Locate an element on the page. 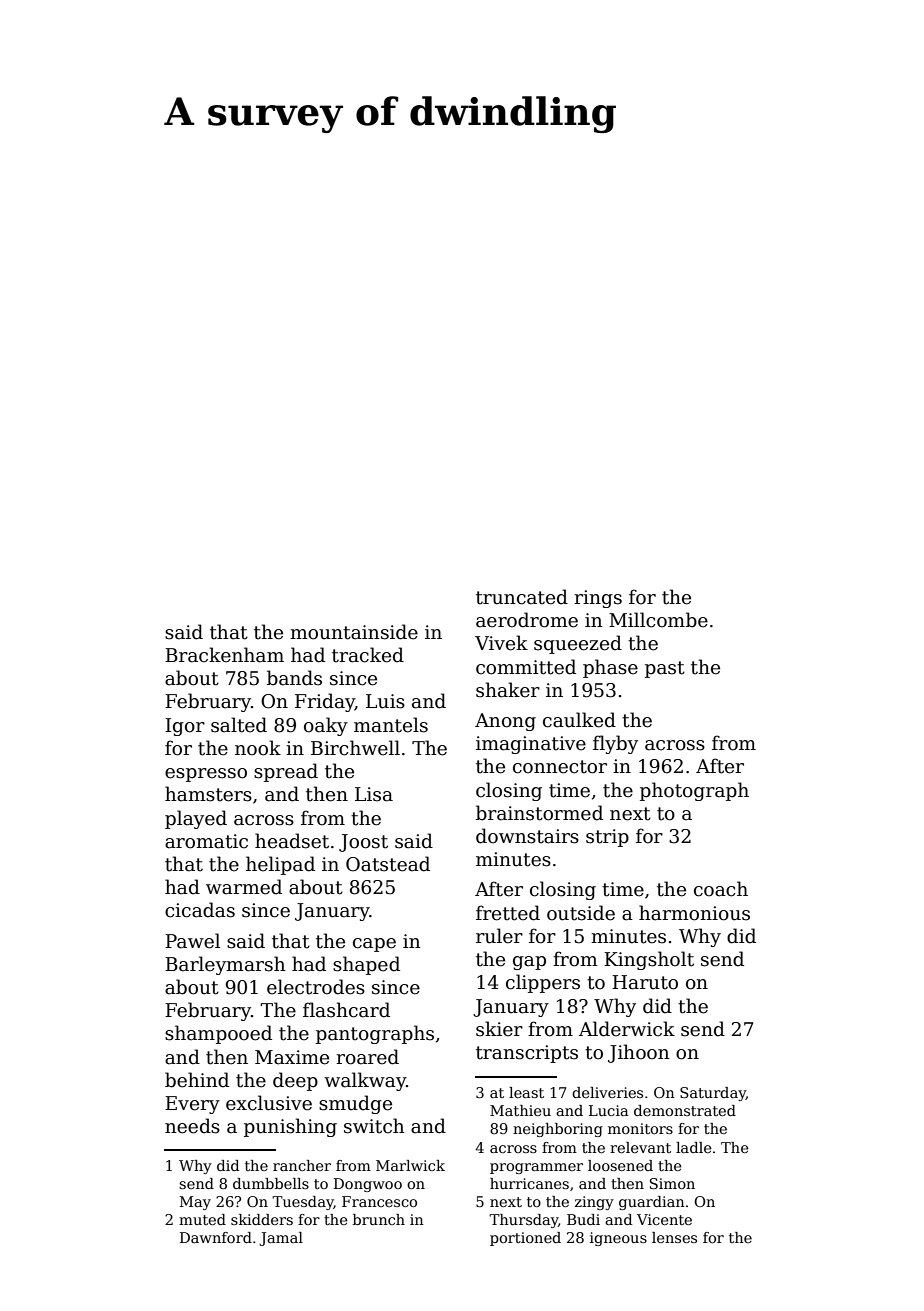 The height and width of the document is (1311, 924). truncated is located at coordinates (522, 597).
